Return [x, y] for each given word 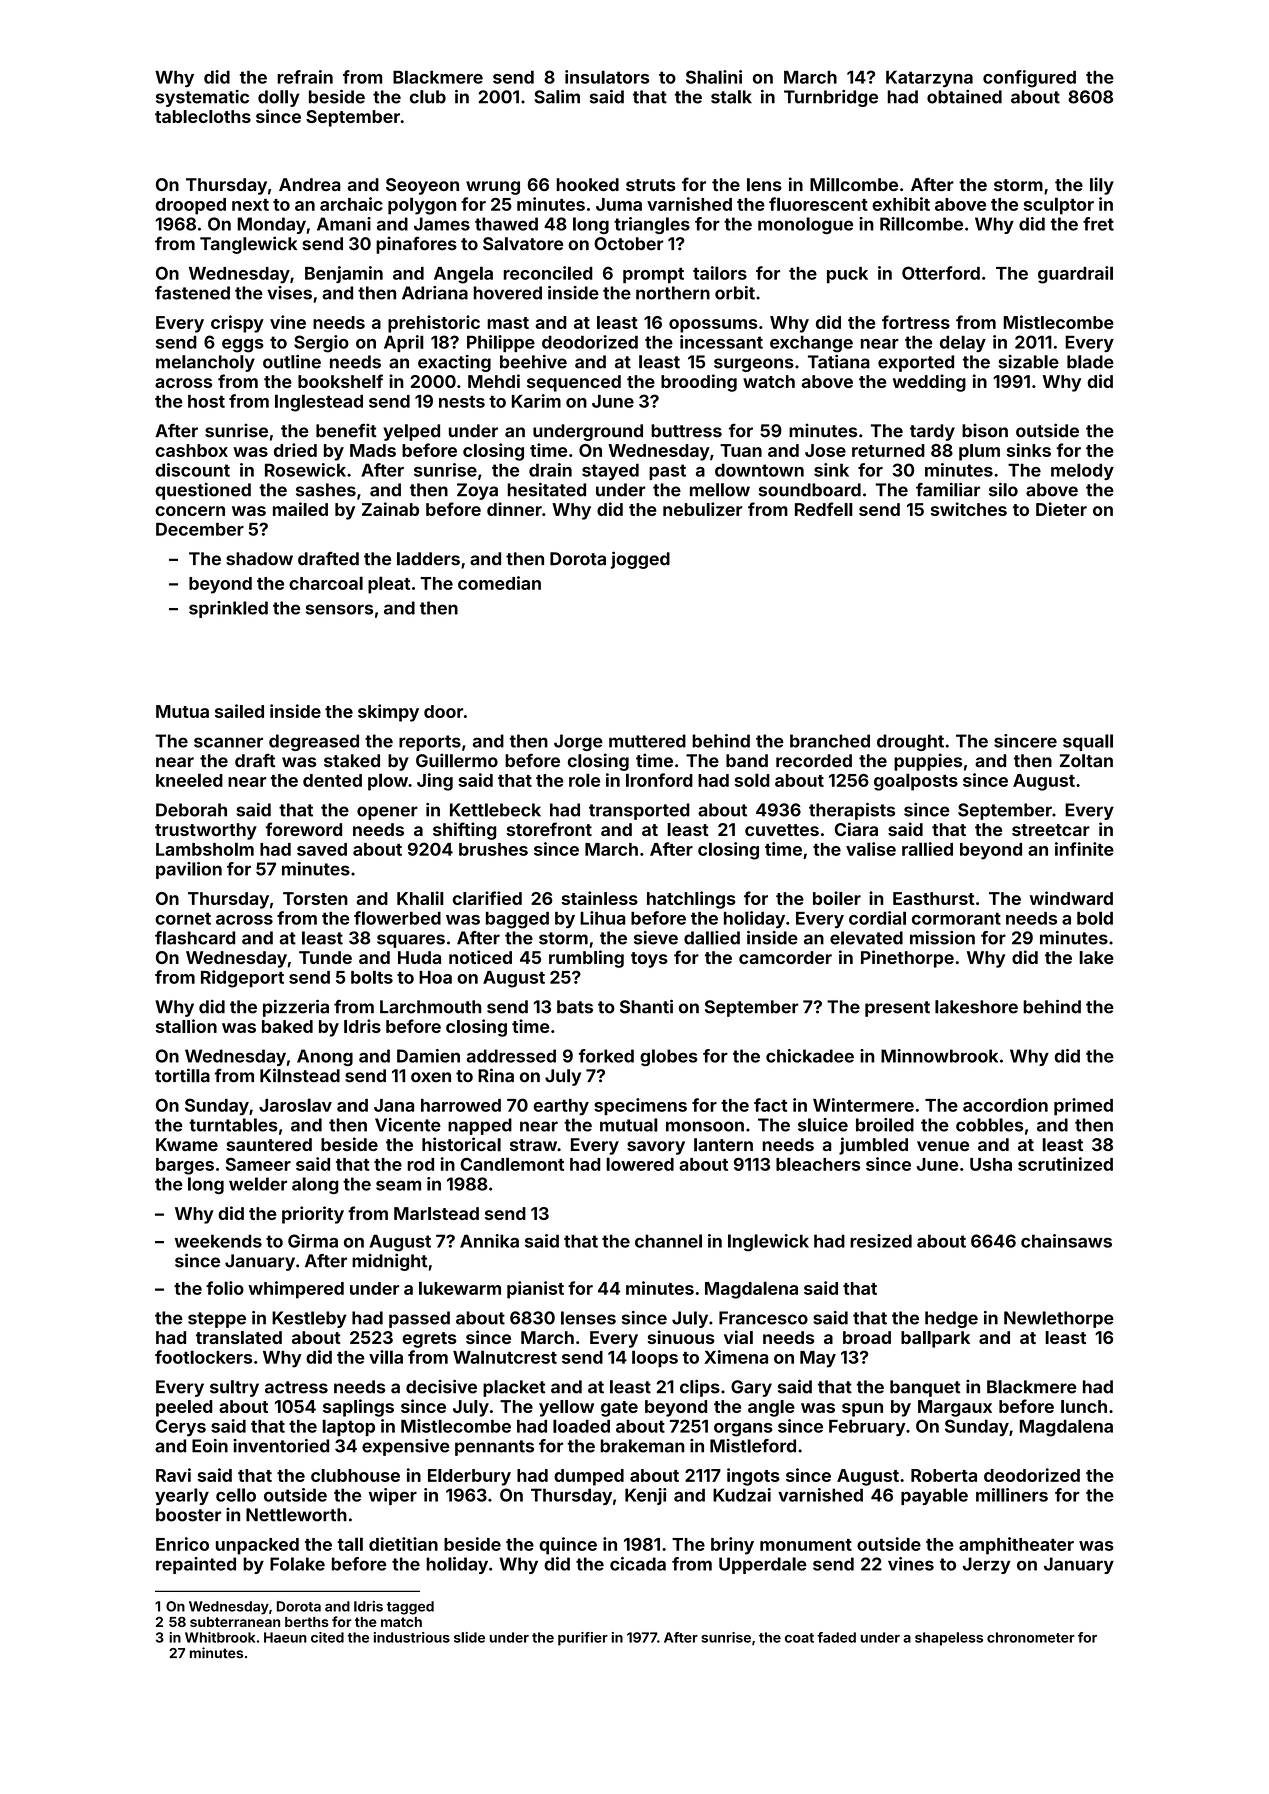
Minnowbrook [939, 1056]
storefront [549, 829]
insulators [607, 77]
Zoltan [1086, 761]
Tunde [325, 957]
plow [388, 782]
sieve [656, 938]
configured [1029, 79]
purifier [583, 1639]
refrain [305, 77]
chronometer [1031, 1637]
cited [327, 1637]
